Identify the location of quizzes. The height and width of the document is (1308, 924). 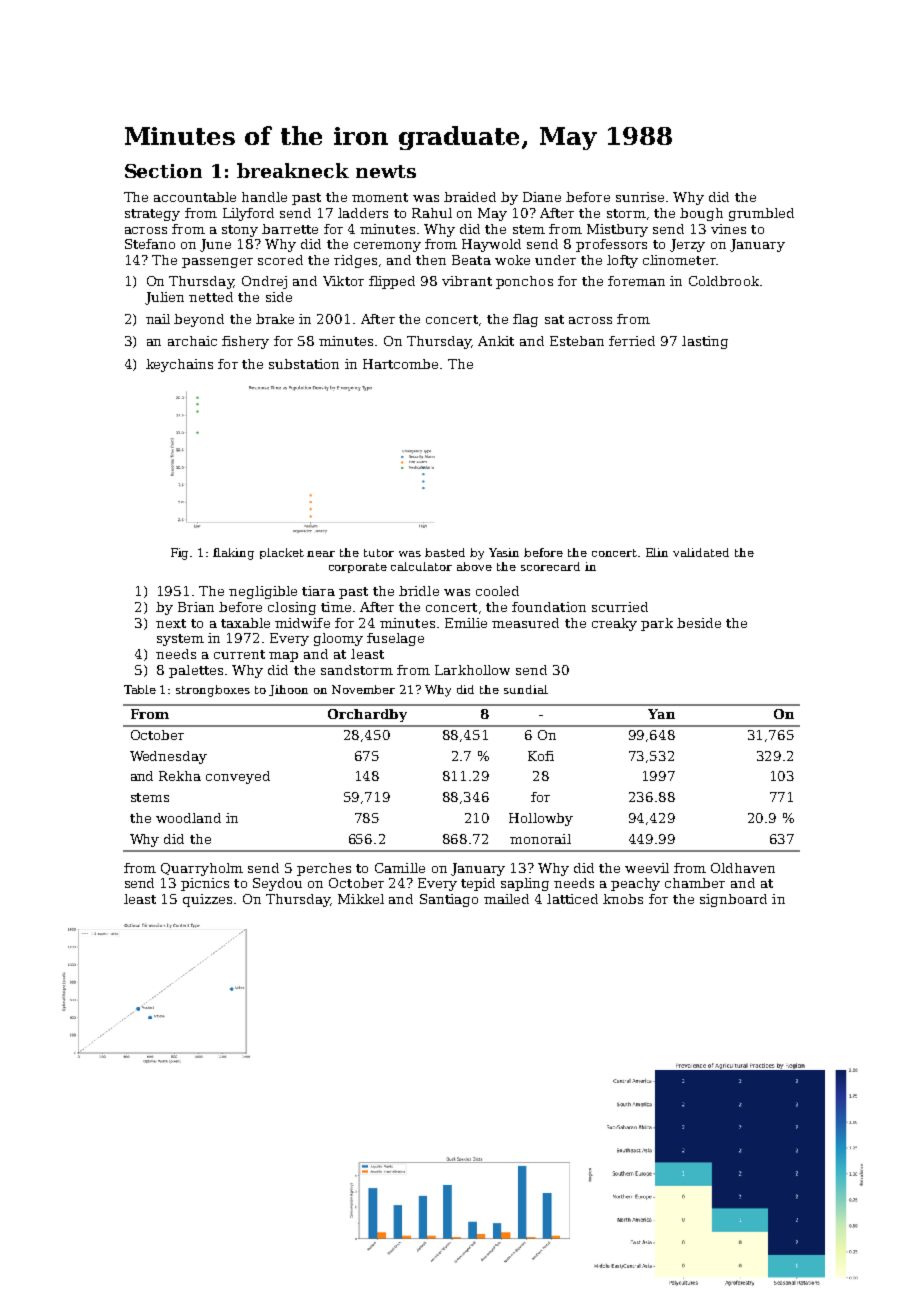
(207, 900).
